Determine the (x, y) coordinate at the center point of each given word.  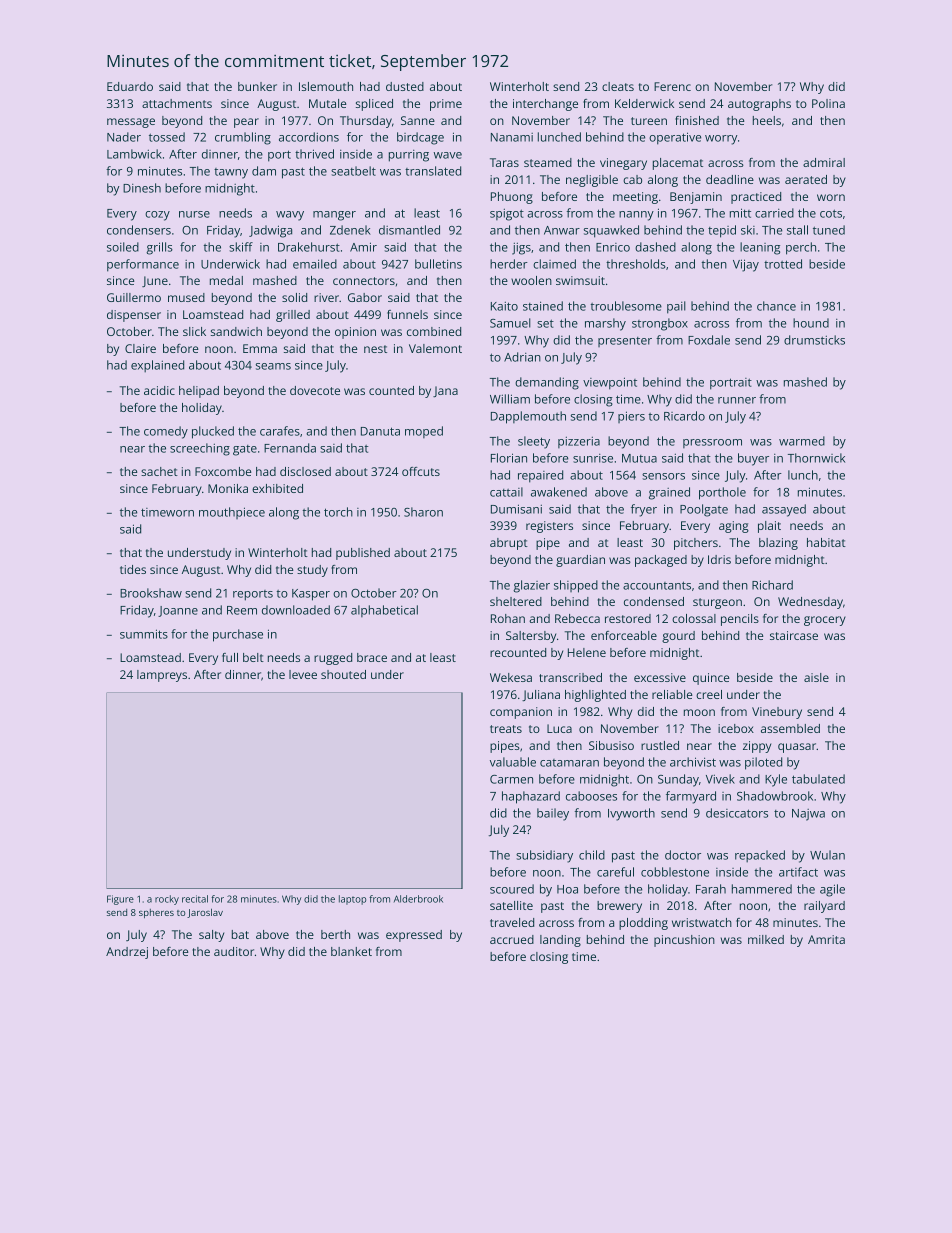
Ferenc (672, 86)
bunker (257, 86)
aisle (816, 677)
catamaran (569, 763)
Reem (242, 610)
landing (560, 941)
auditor (234, 951)
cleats (618, 86)
